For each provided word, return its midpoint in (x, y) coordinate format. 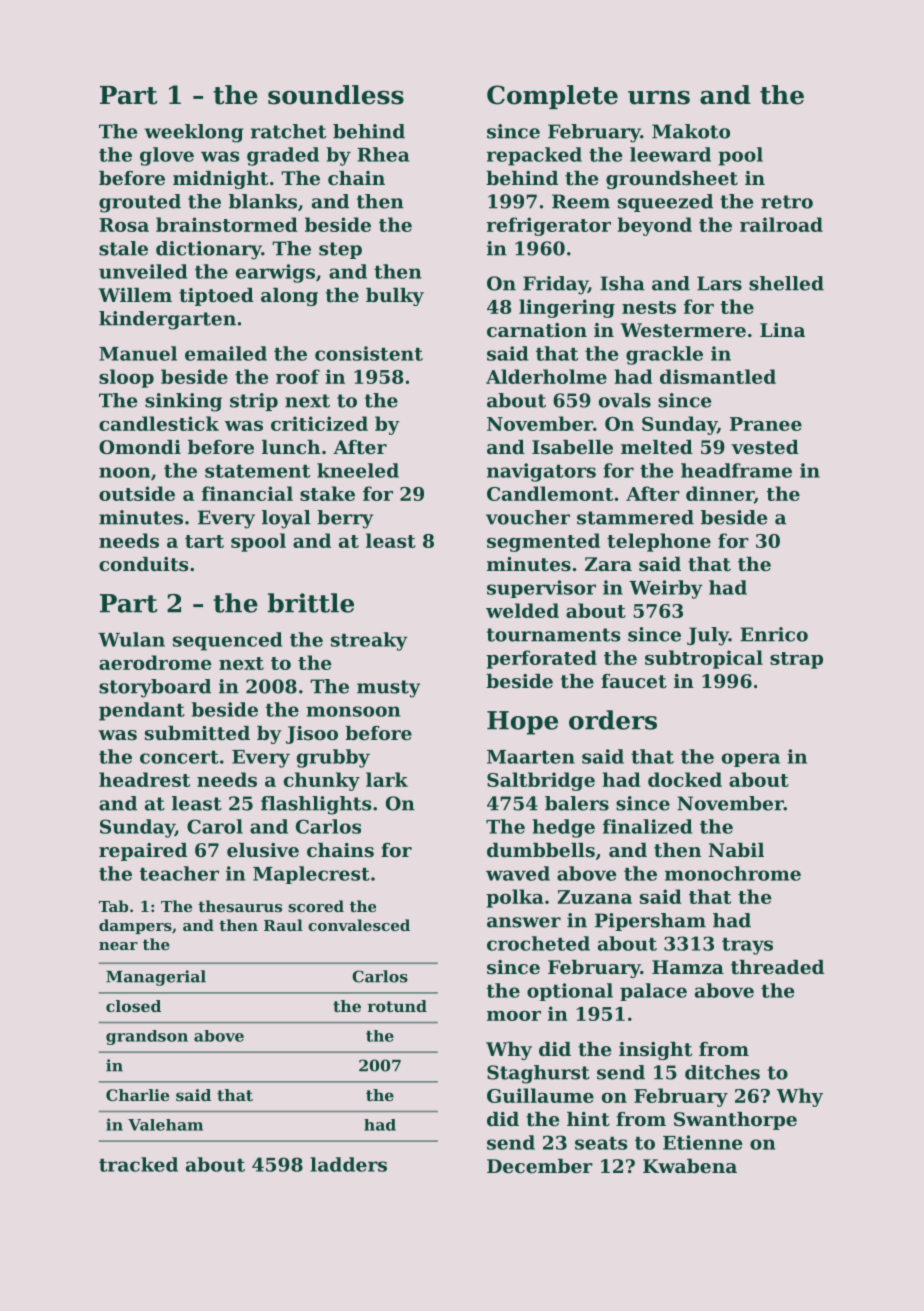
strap (796, 660)
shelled (786, 283)
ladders (348, 1164)
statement (257, 471)
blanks (263, 201)
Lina (782, 330)
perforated (541, 659)
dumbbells (541, 850)
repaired (143, 852)
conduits (143, 564)
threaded (777, 967)
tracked (138, 1164)
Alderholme (546, 376)
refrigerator (549, 226)
